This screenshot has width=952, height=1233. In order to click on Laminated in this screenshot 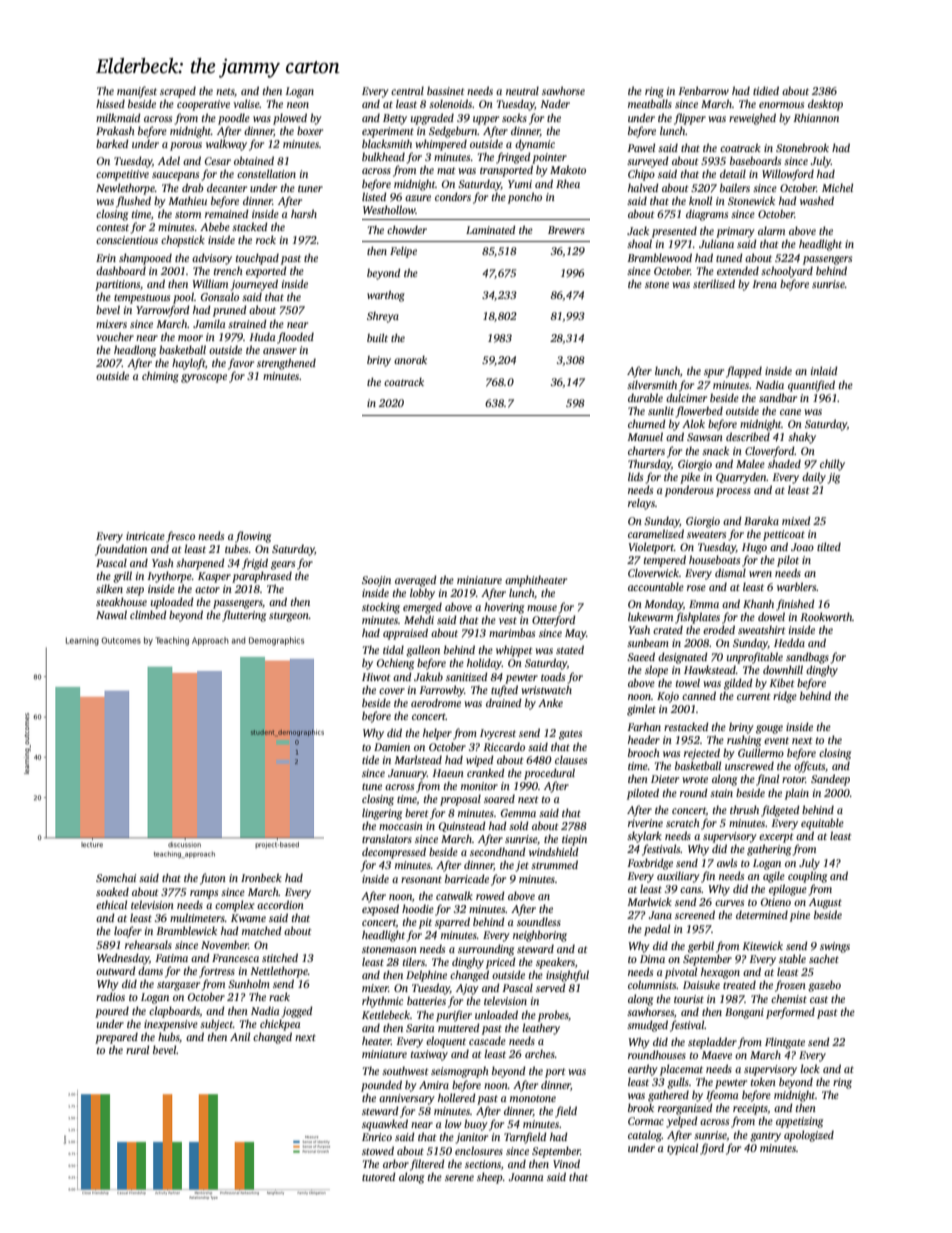, I will do `click(490, 230)`.
